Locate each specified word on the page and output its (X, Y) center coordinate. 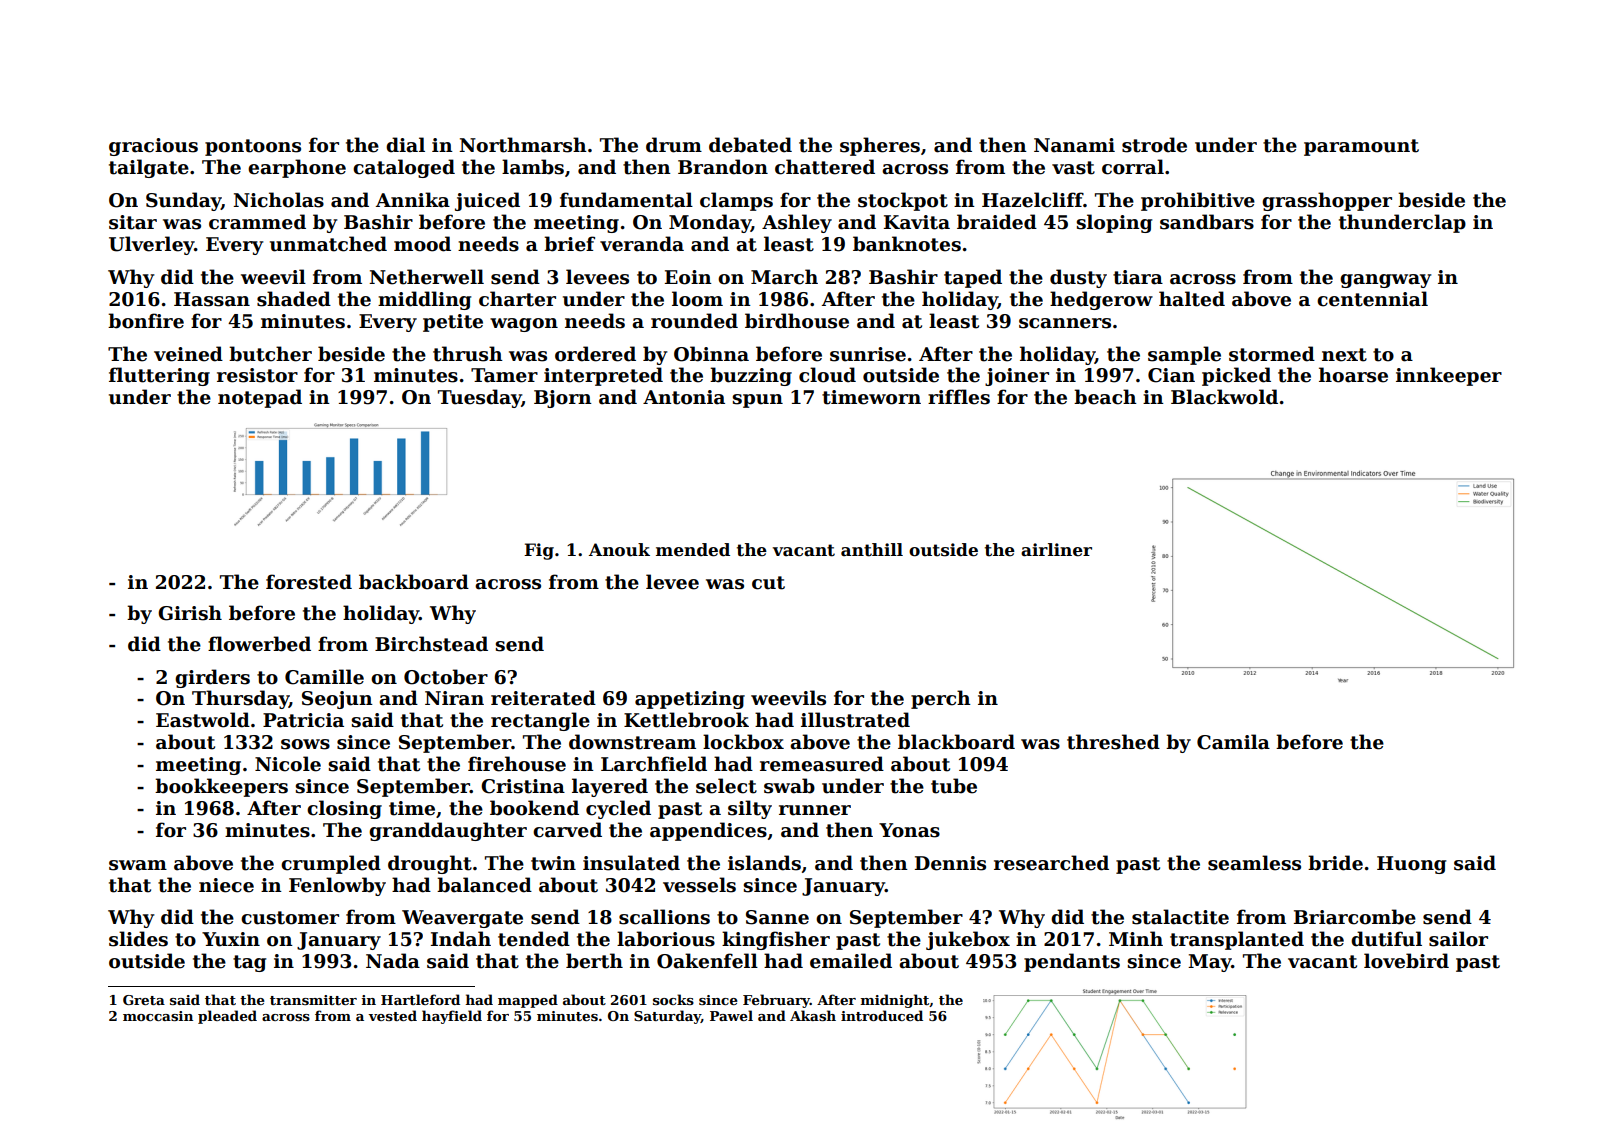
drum (674, 145)
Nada (393, 961)
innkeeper (1449, 376)
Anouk (619, 550)
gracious (153, 147)
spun (757, 401)
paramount (1361, 147)
